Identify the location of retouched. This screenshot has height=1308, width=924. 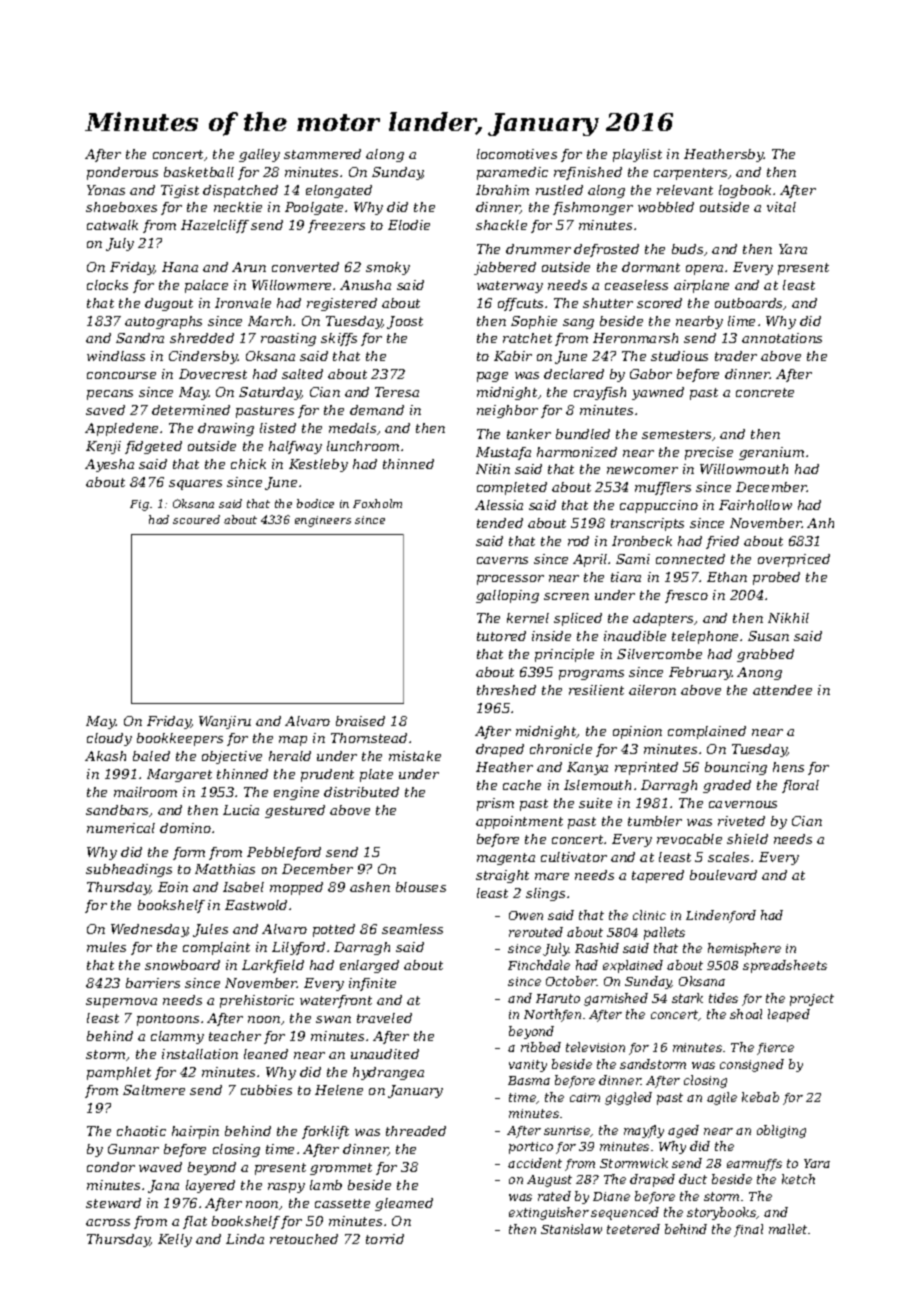
(304, 1239).
